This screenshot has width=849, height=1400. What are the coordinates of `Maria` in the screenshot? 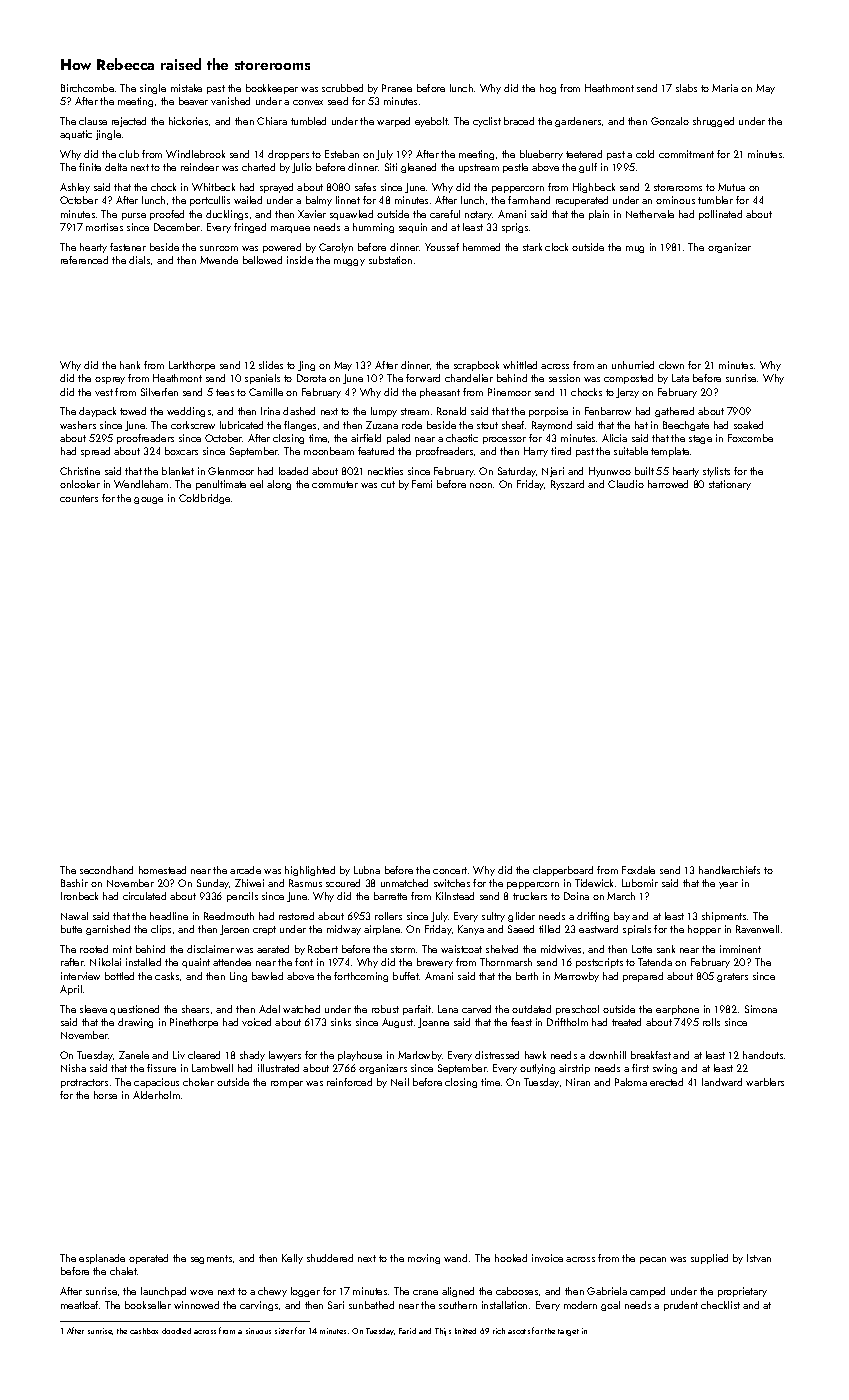 It's located at (725, 88).
